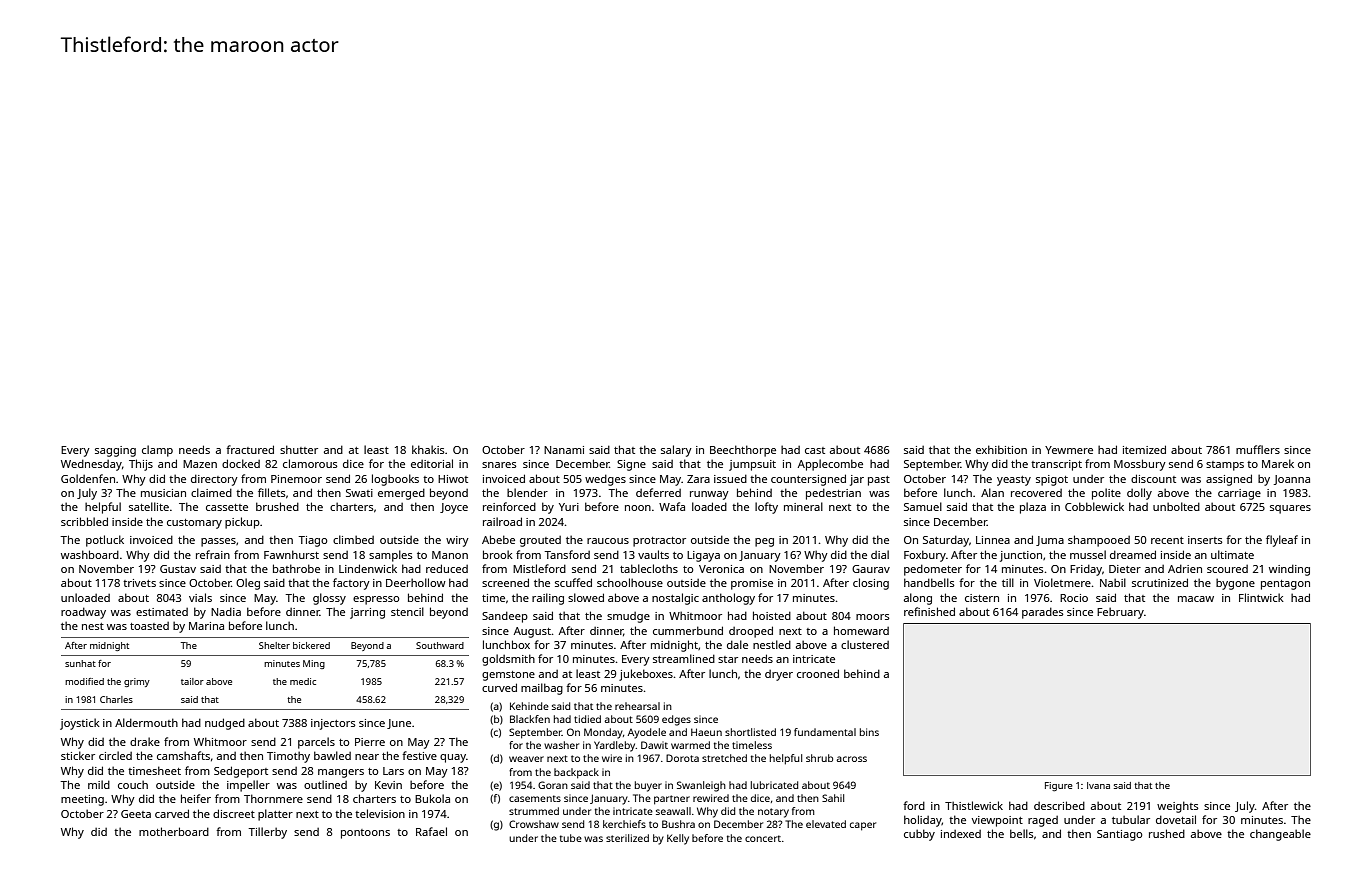  What do you see at coordinates (146, 722) in the screenshot?
I see `Aldermouth` at bounding box center [146, 722].
